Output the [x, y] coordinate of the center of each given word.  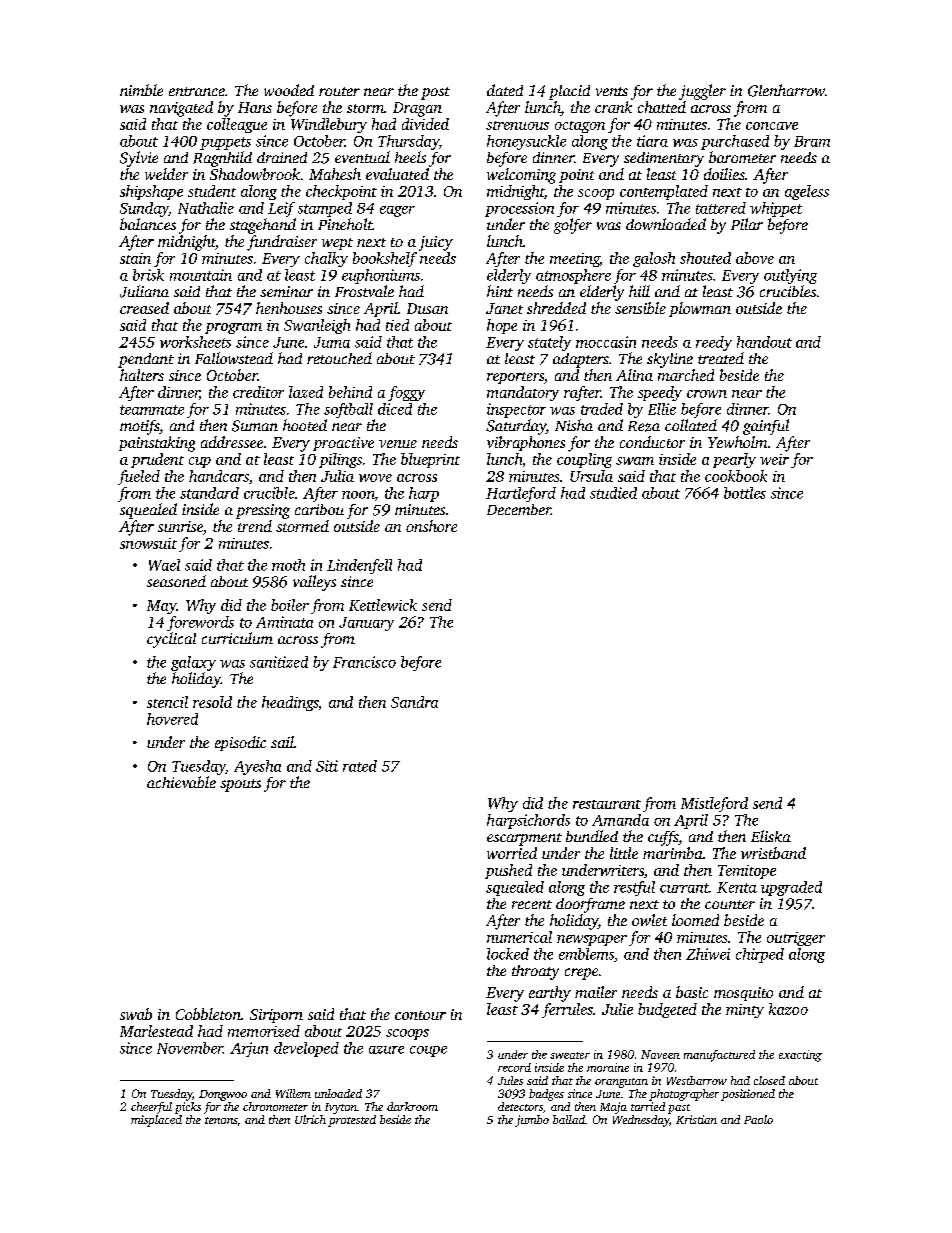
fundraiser [282, 243]
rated [360, 766]
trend [255, 526]
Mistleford [714, 804]
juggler [702, 92]
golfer [573, 226]
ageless [807, 192]
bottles [745, 493]
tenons [221, 1120]
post [435, 93]
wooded [289, 90]
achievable [181, 782]
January [366, 624]
